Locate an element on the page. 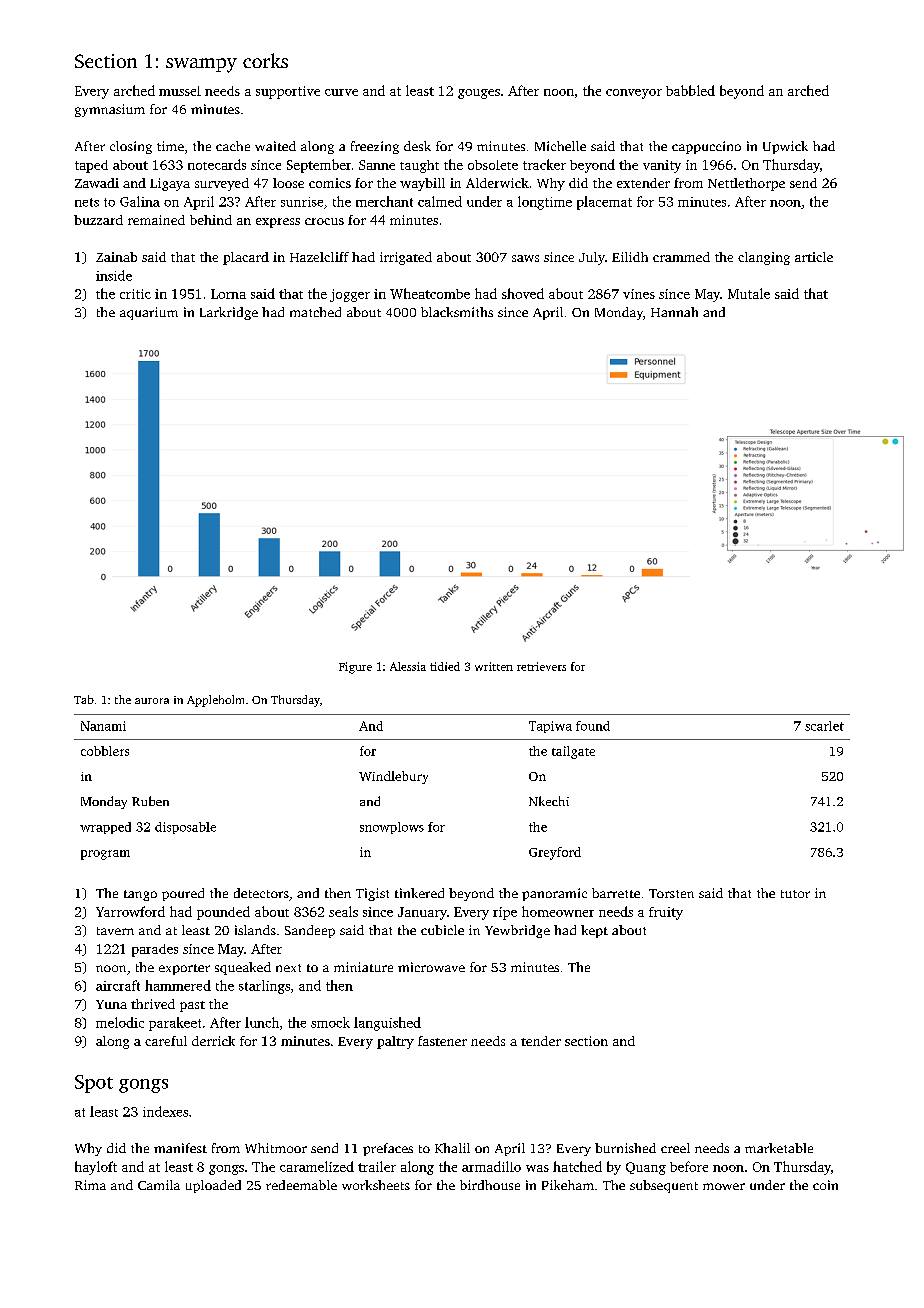 The height and width of the page is (1308, 924). Hannah is located at coordinates (674, 312).
